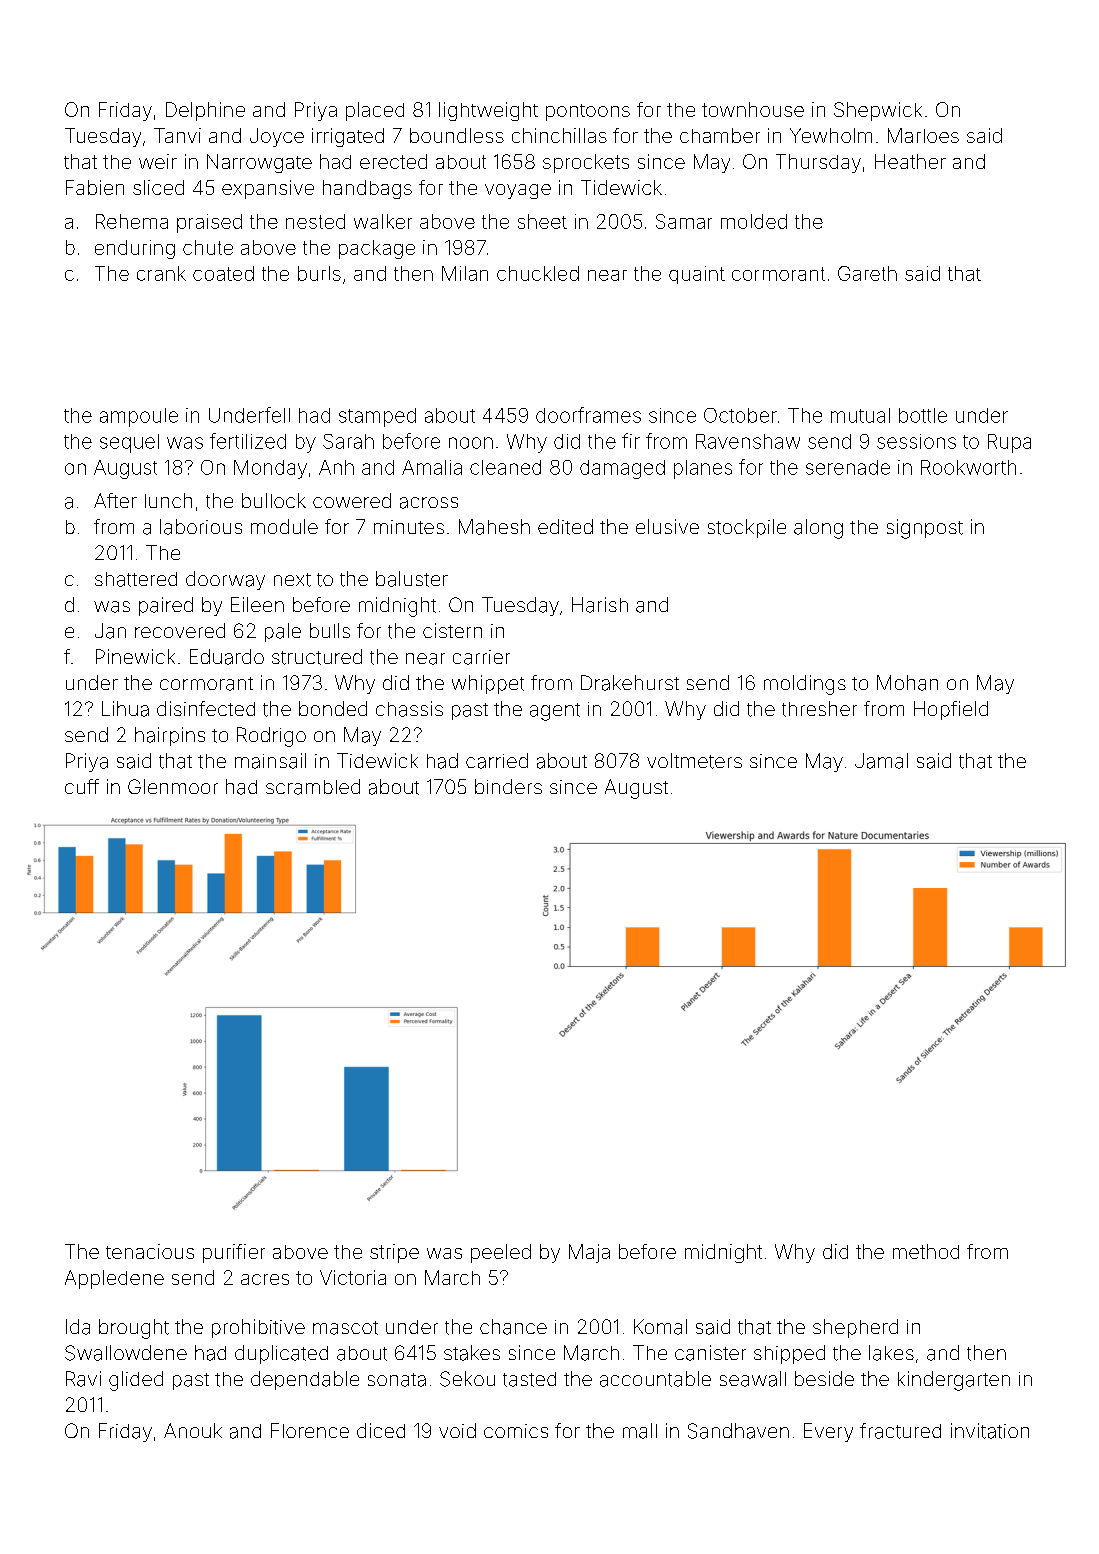  Describe the element at coordinates (881, 761) in the screenshot. I see `Jamal` at that location.
